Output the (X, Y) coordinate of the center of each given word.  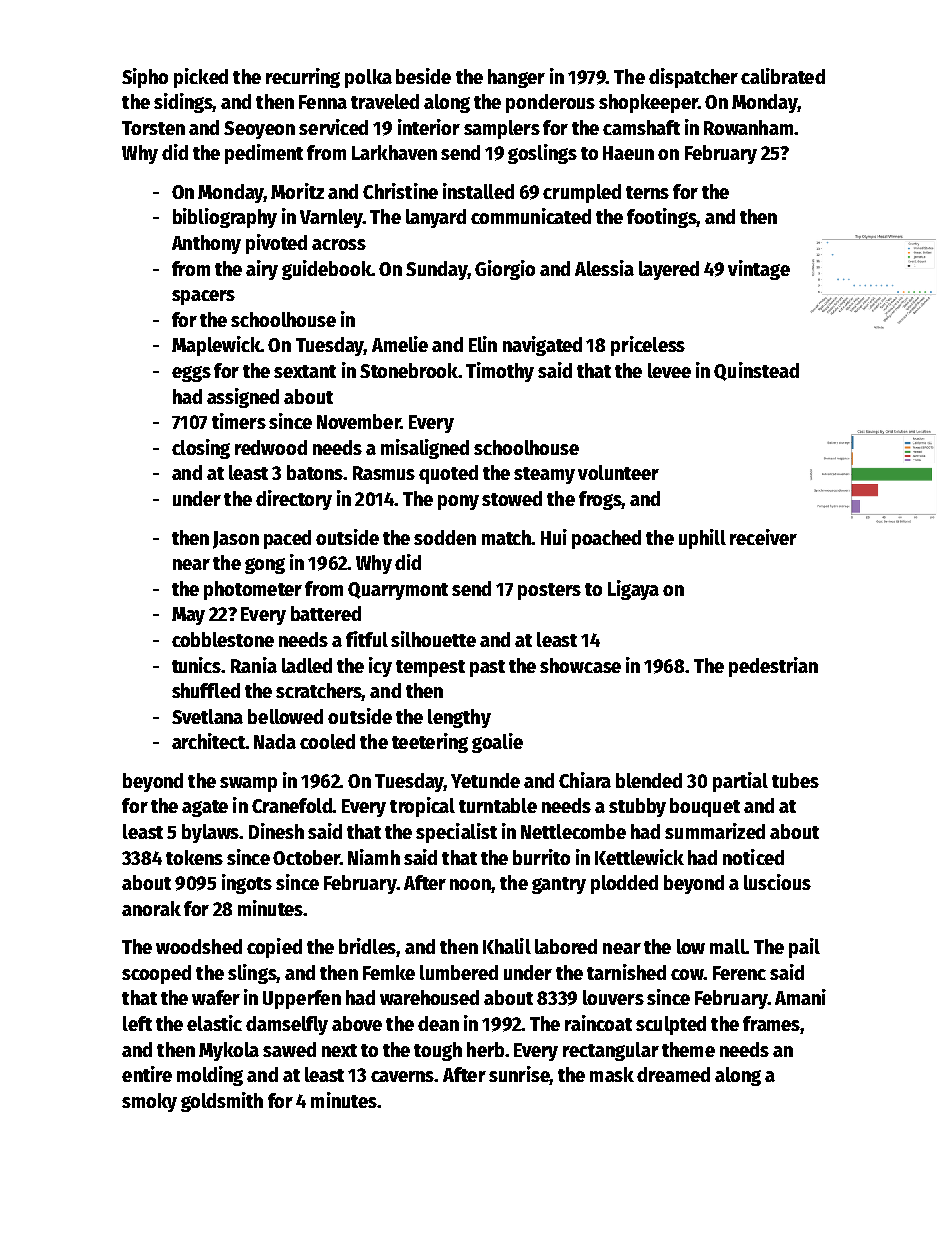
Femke (389, 972)
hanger (516, 78)
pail (804, 948)
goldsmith (222, 1102)
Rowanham (748, 127)
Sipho (145, 78)
